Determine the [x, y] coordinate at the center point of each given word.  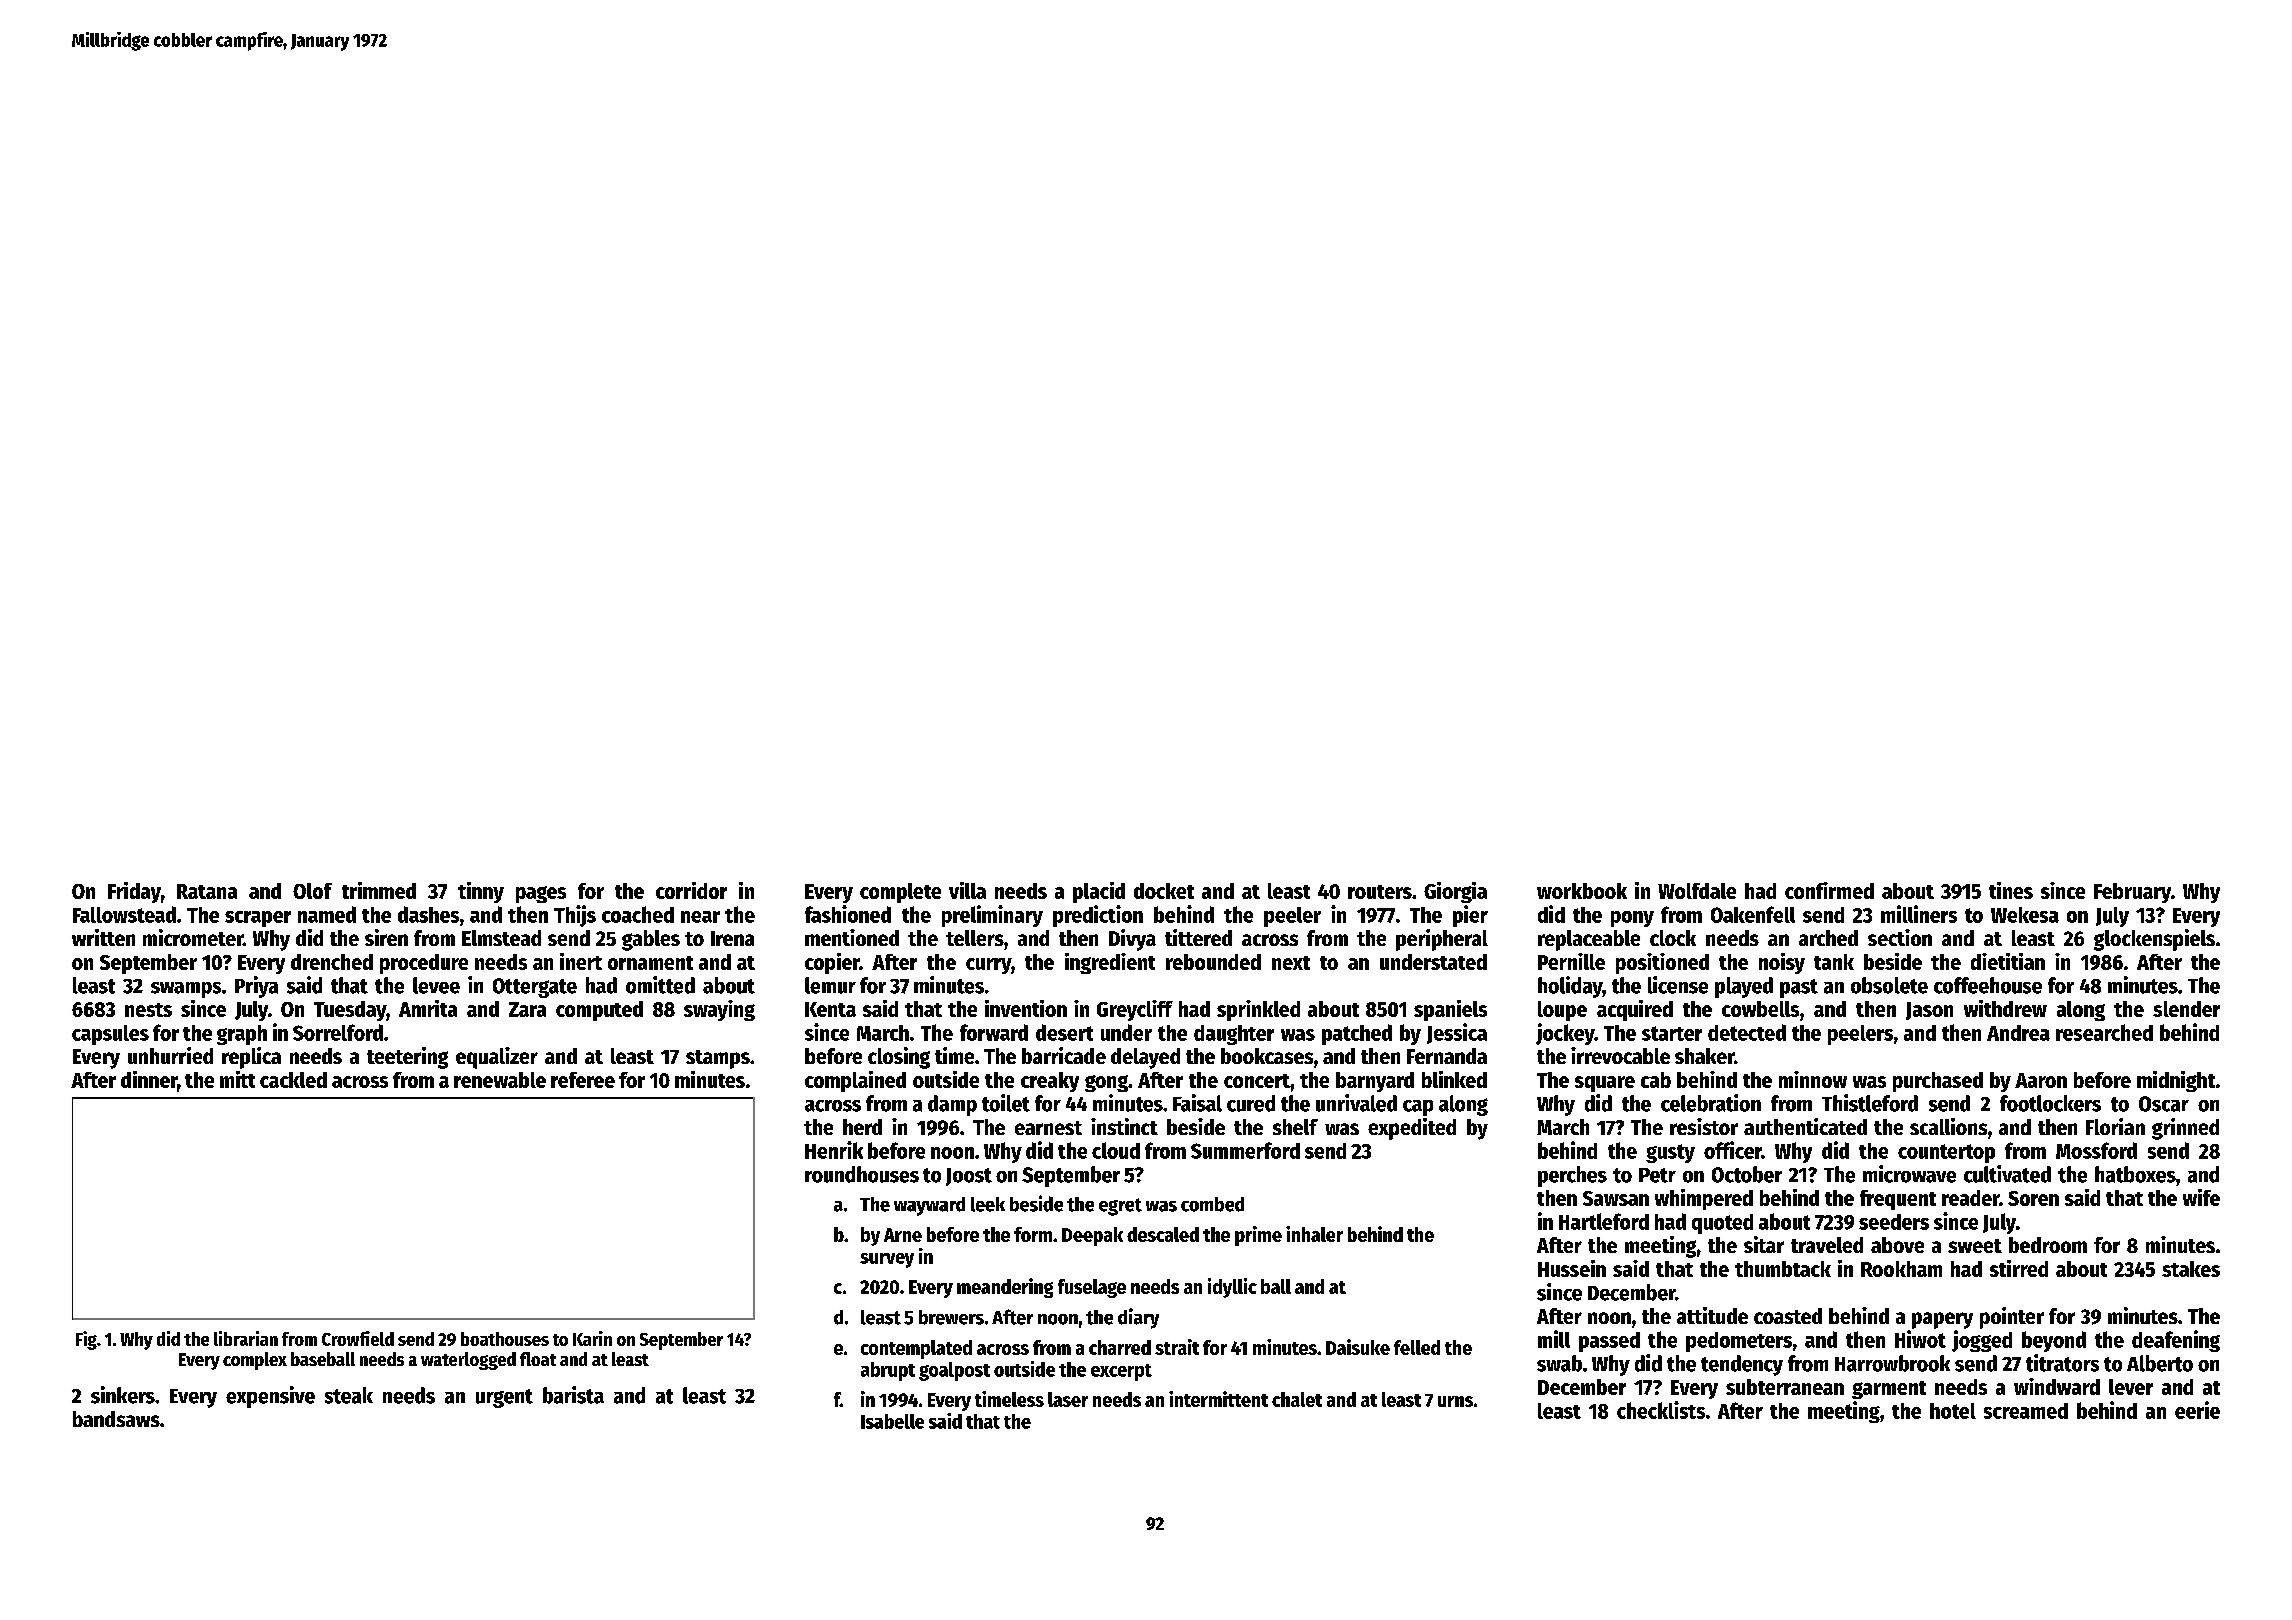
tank [1834, 962]
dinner [149, 1079]
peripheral [1442, 940]
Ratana [207, 891]
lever [2131, 1387]
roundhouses [862, 1174]
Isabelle [892, 1421]
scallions [1948, 1126]
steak [349, 1395]
